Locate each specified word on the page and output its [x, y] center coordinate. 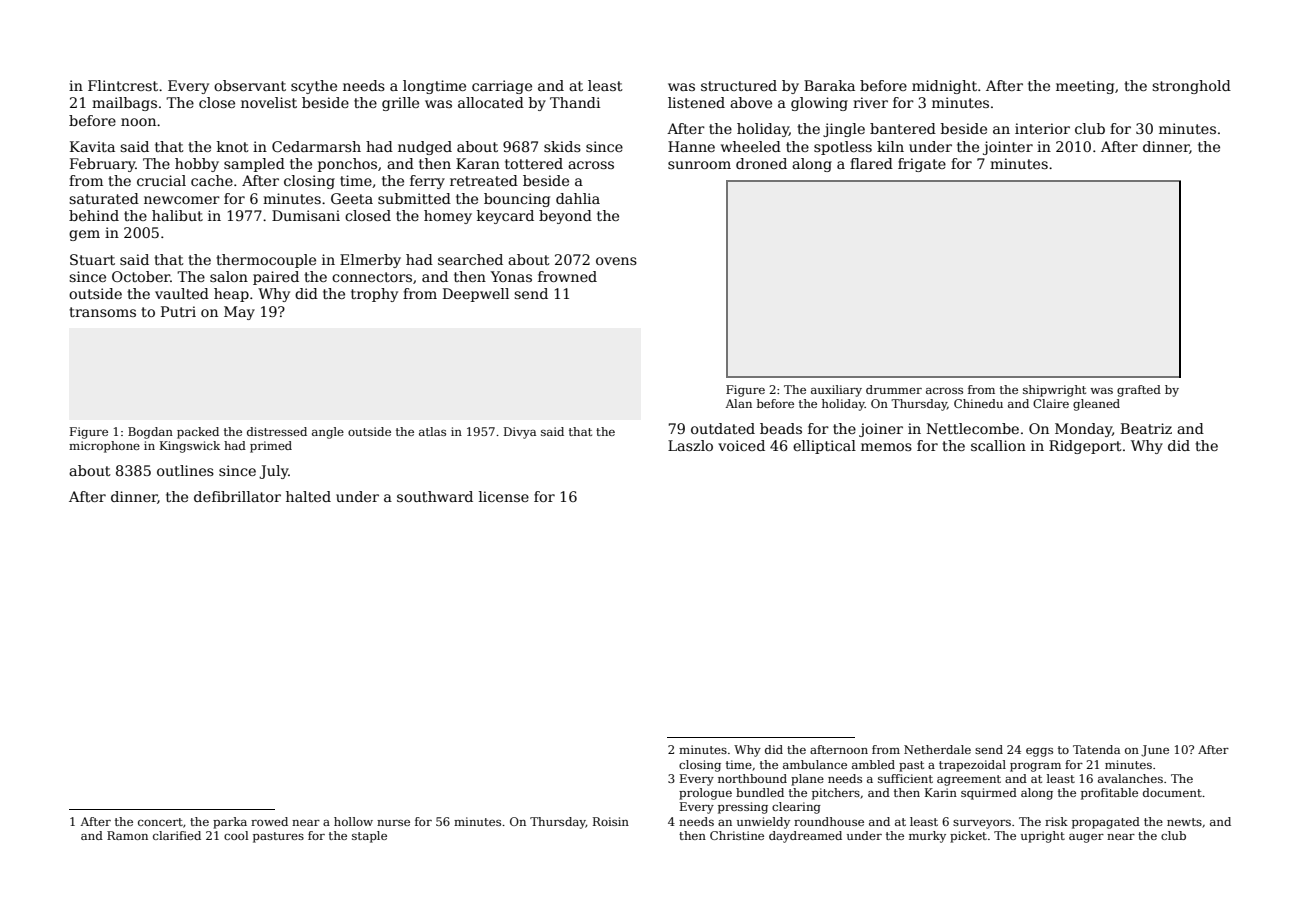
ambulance [815, 764]
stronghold [1191, 87]
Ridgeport [1085, 447]
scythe [314, 87]
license [504, 496]
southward [435, 496]
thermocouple [266, 261]
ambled [873, 764]
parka [230, 823]
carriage [502, 87]
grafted [1139, 391]
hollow [353, 821]
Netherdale [937, 749]
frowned [567, 276]
